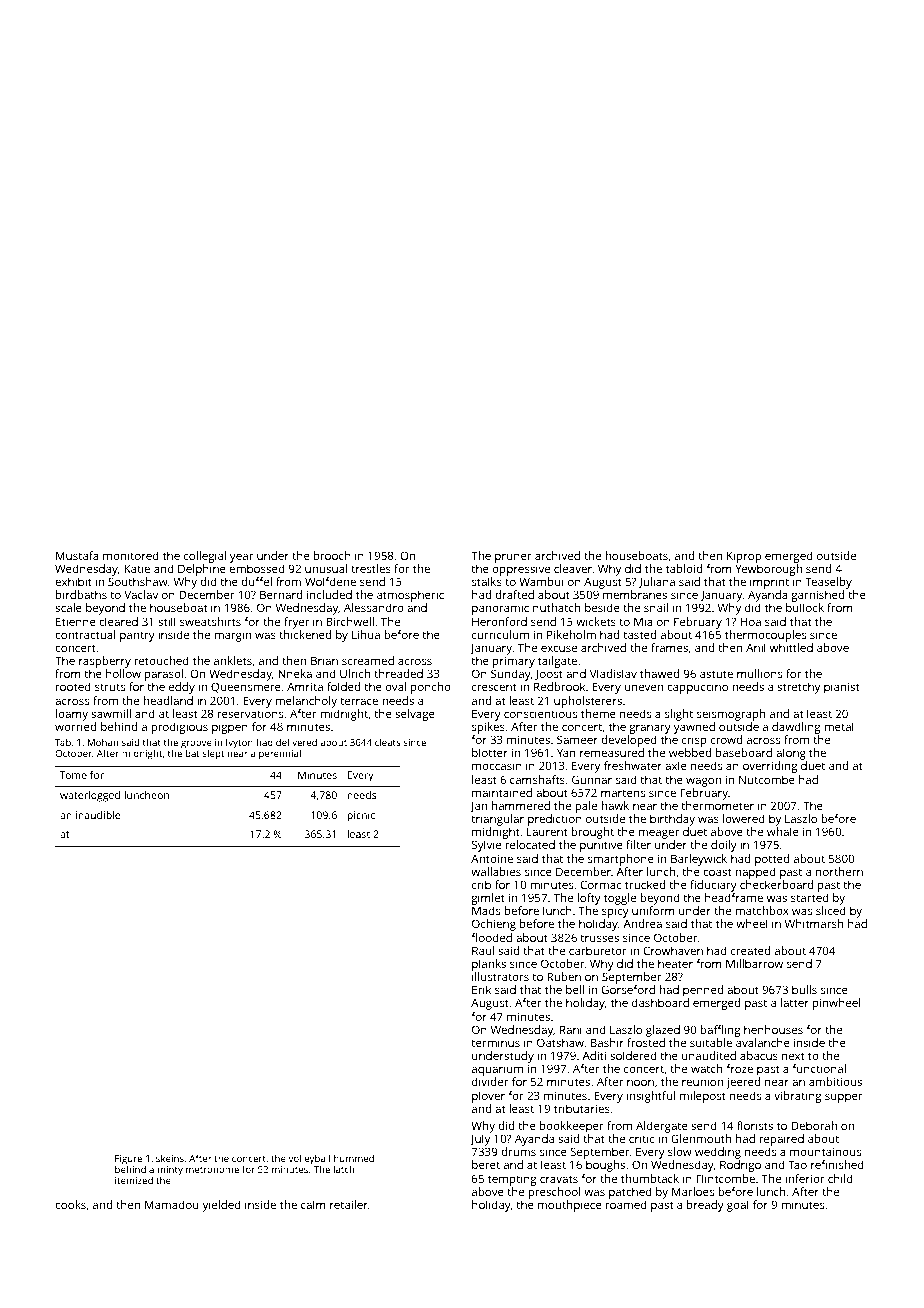  What do you see at coordinates (483, 950) in the document?
I see `Raul` at bounding box center [483, 950].
